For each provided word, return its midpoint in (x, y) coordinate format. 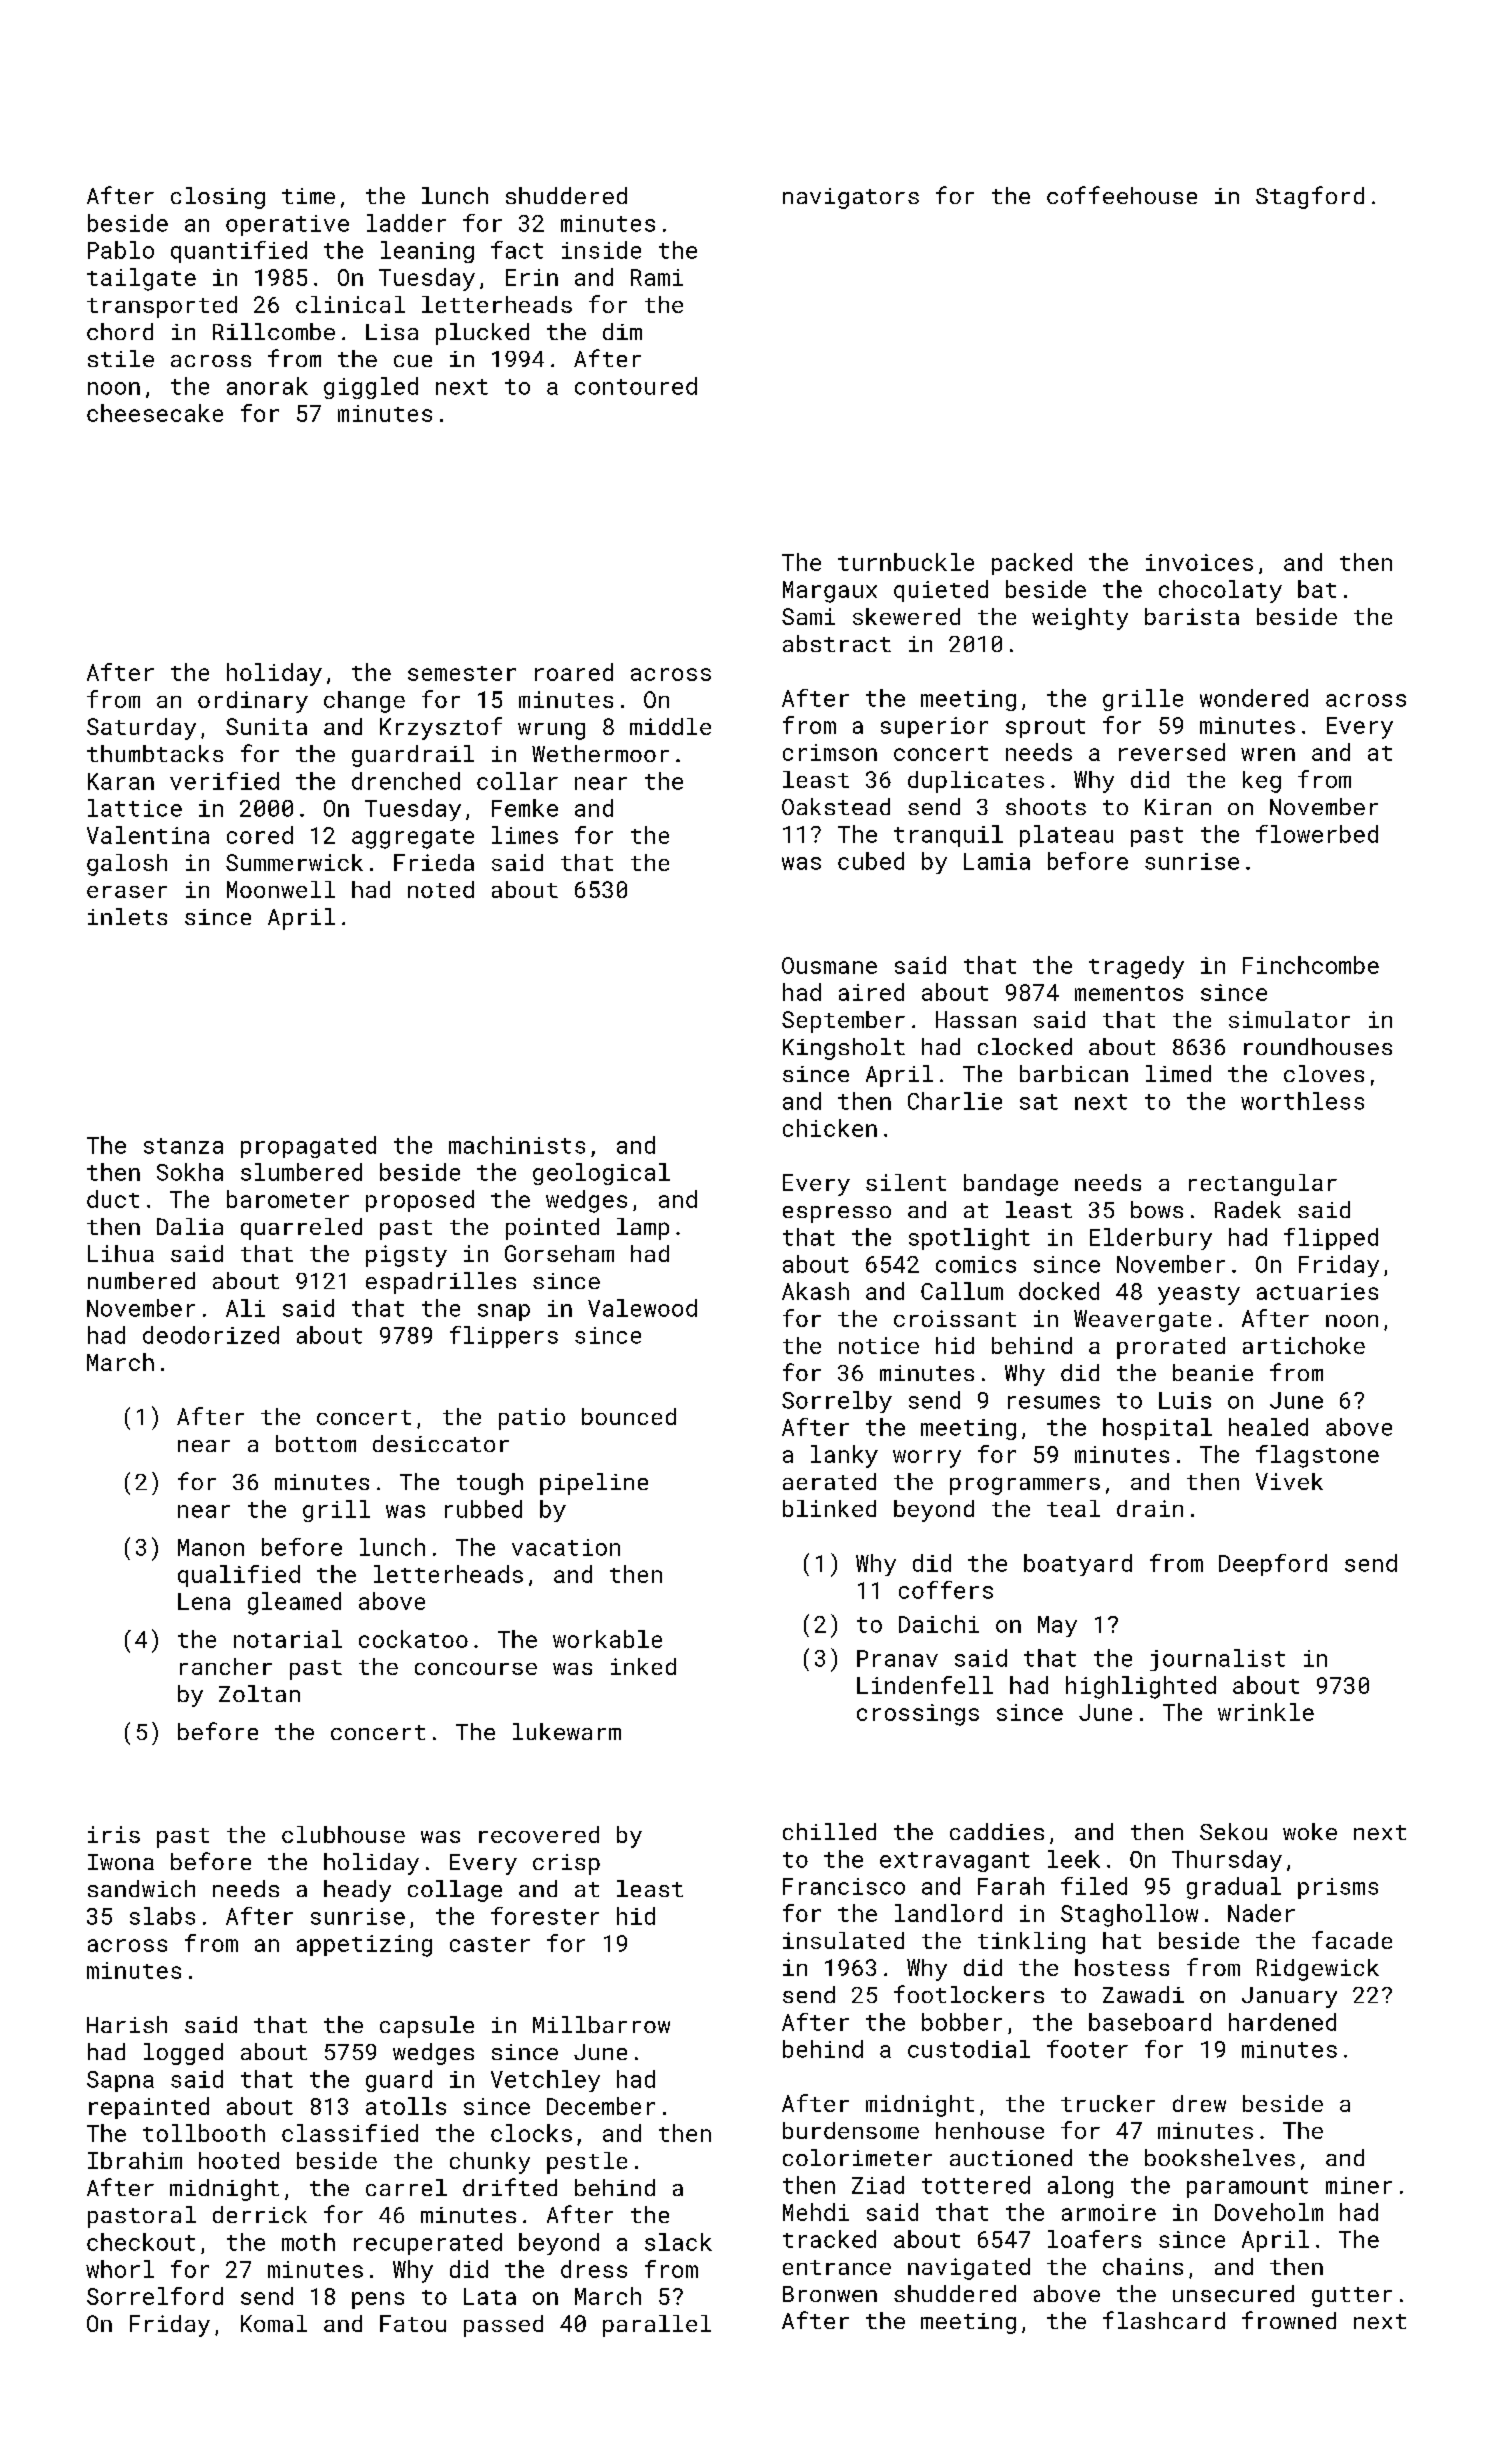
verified (224, 781)
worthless (1302, 1101)
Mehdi (816, 2212)
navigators (851, 198)
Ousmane (829, 965)
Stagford (1310, 197)
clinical (350, 304)
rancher (226, 1666)
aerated (829, 1481)
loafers (1094, 2239)
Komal (274, 2323)
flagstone (1317, 1456)
